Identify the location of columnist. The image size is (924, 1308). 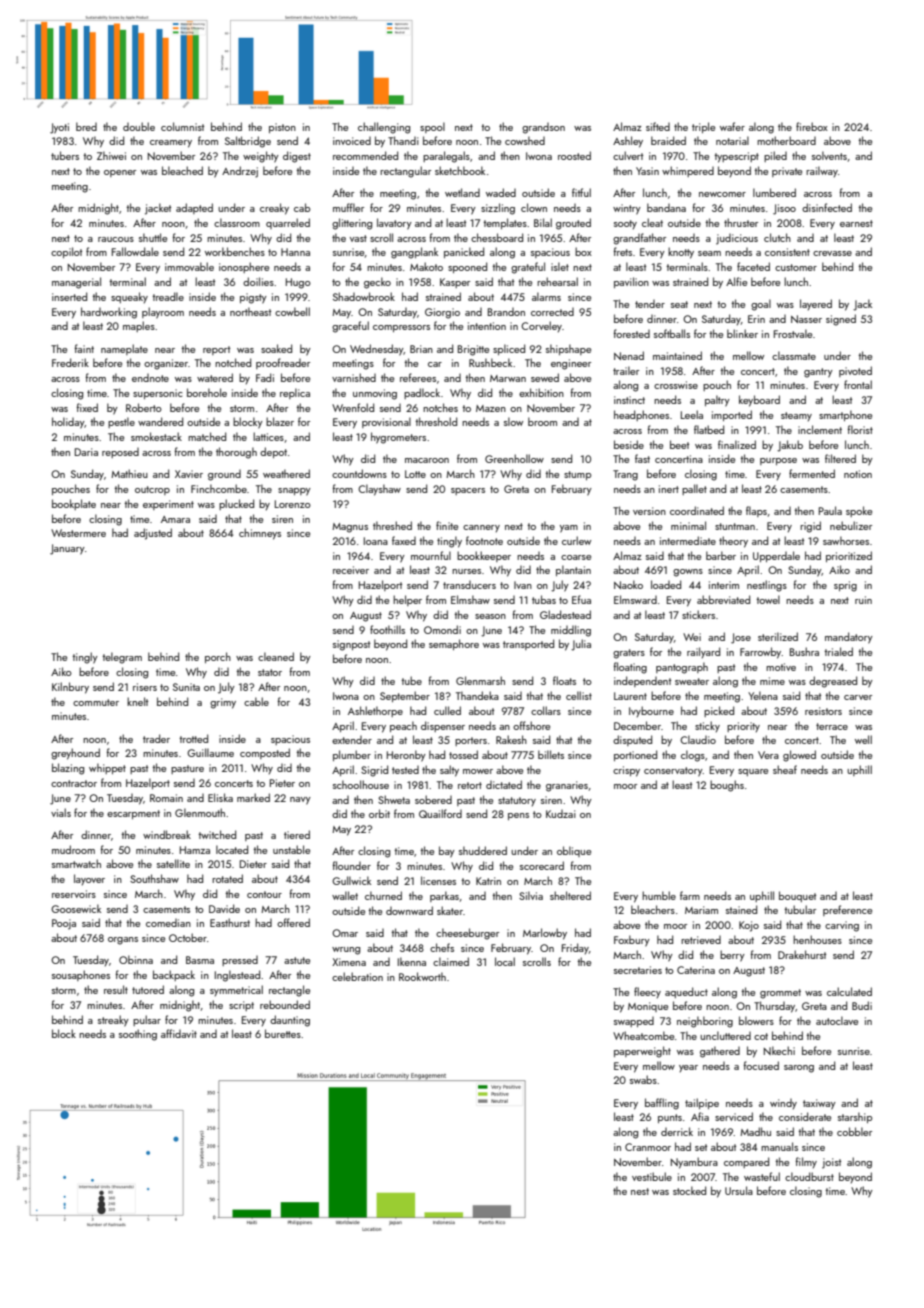
(182, 126).
